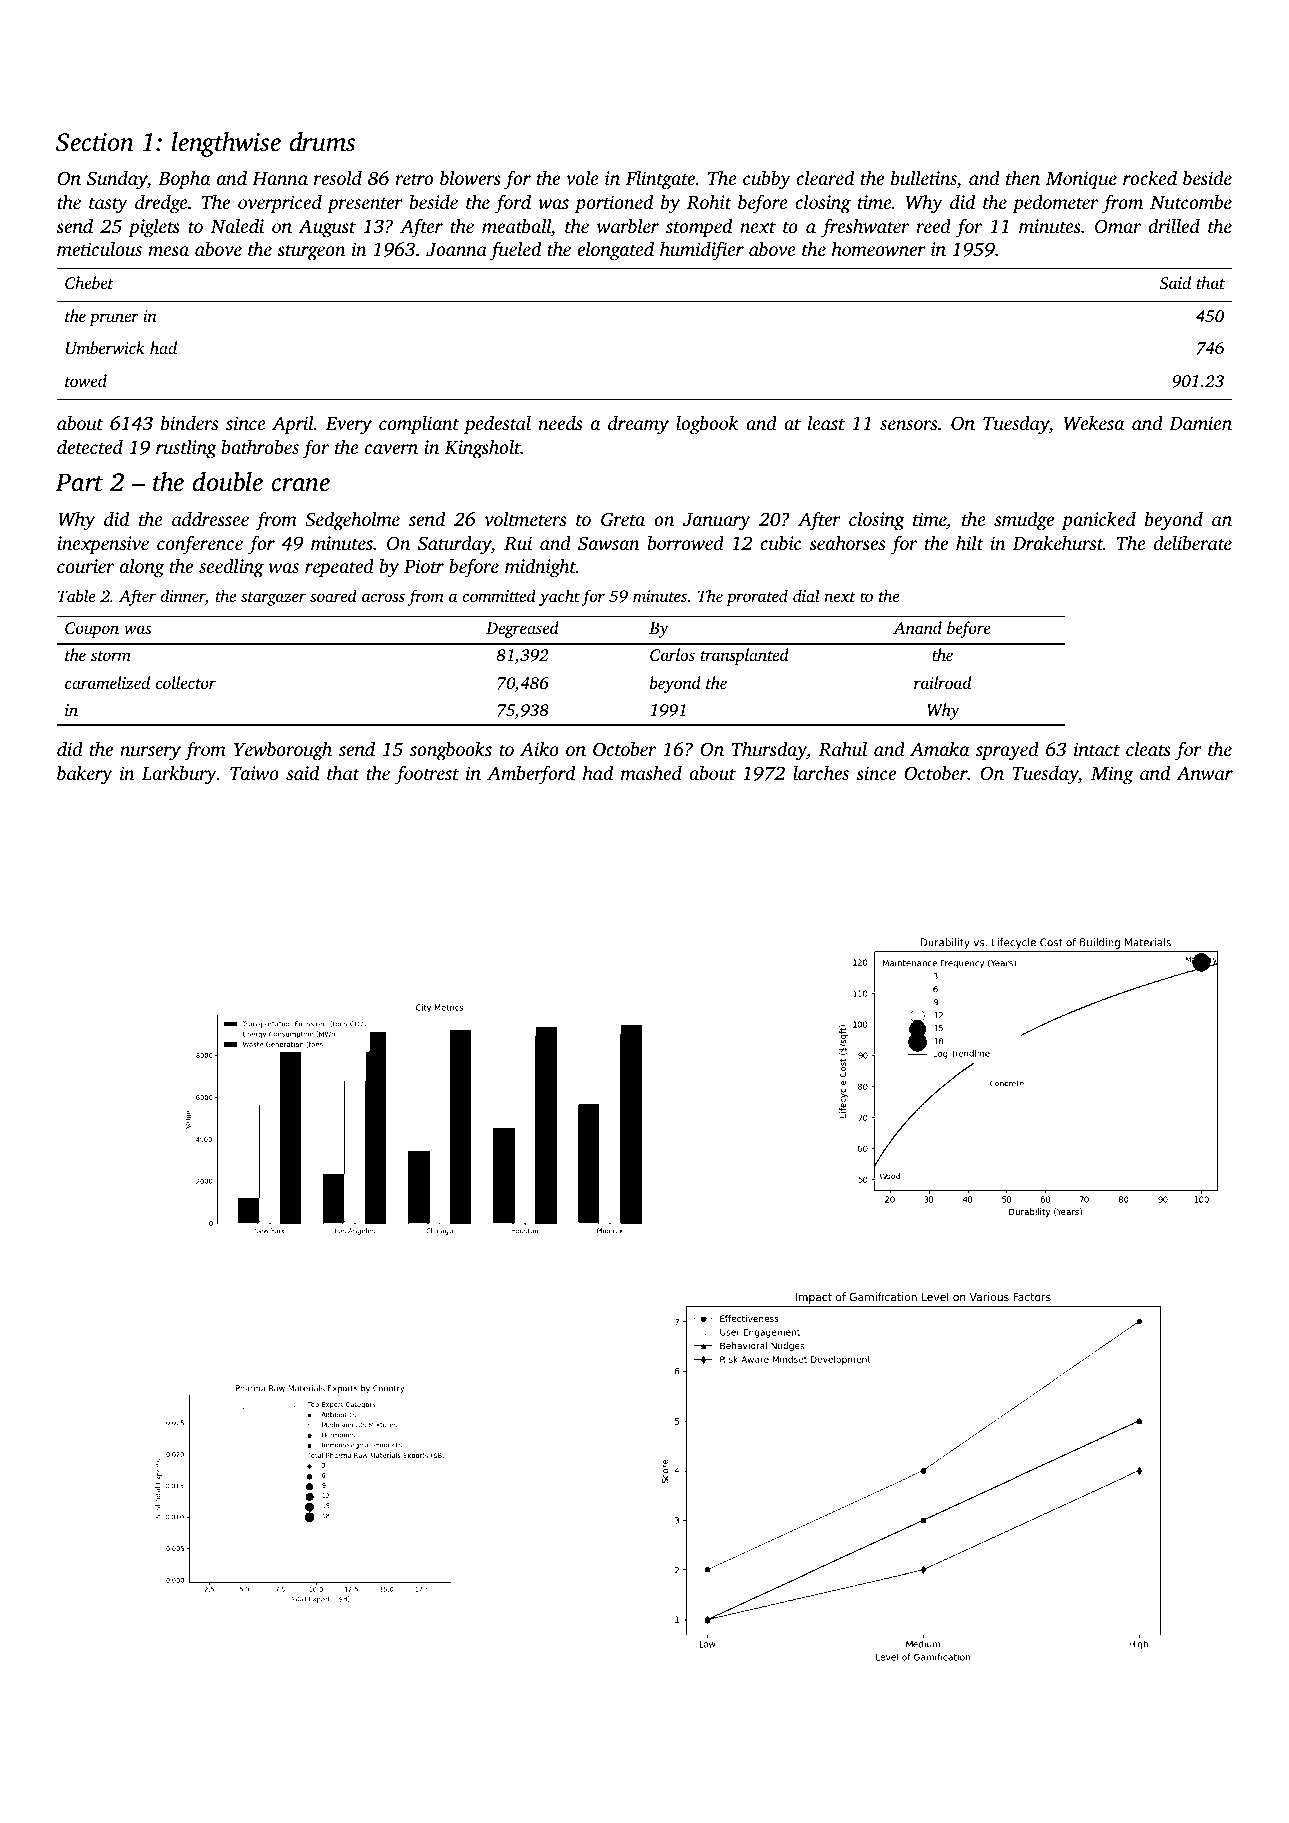  What do you see at coordinates (560, 422) in the screenshot?
I see `needs` at bounding box center [560, 422].
